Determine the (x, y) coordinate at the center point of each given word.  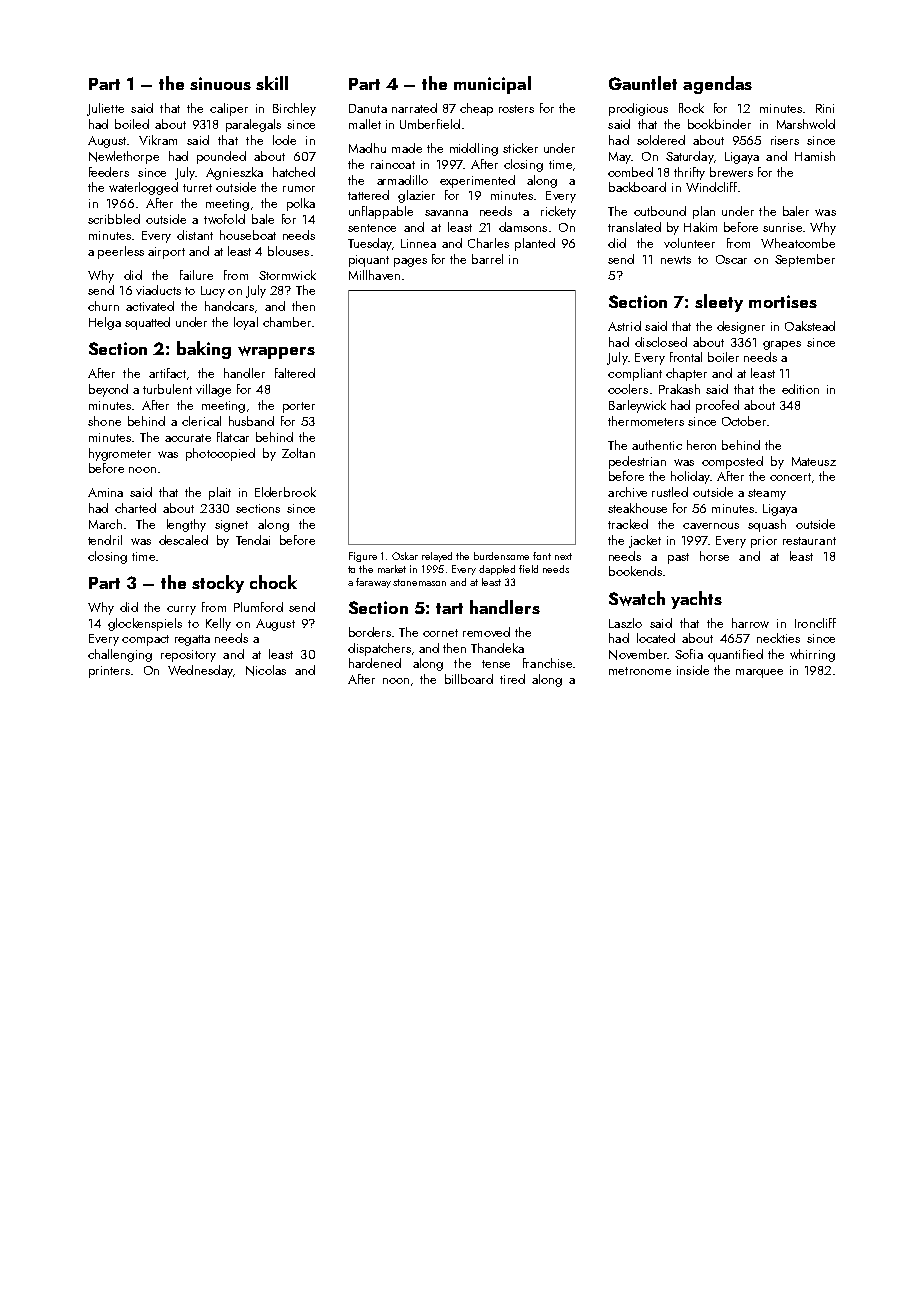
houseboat (248, 235)
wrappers (276, 352)
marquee (759, 673)
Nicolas (266, 670)
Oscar (731, 259)
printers (109, 672)
